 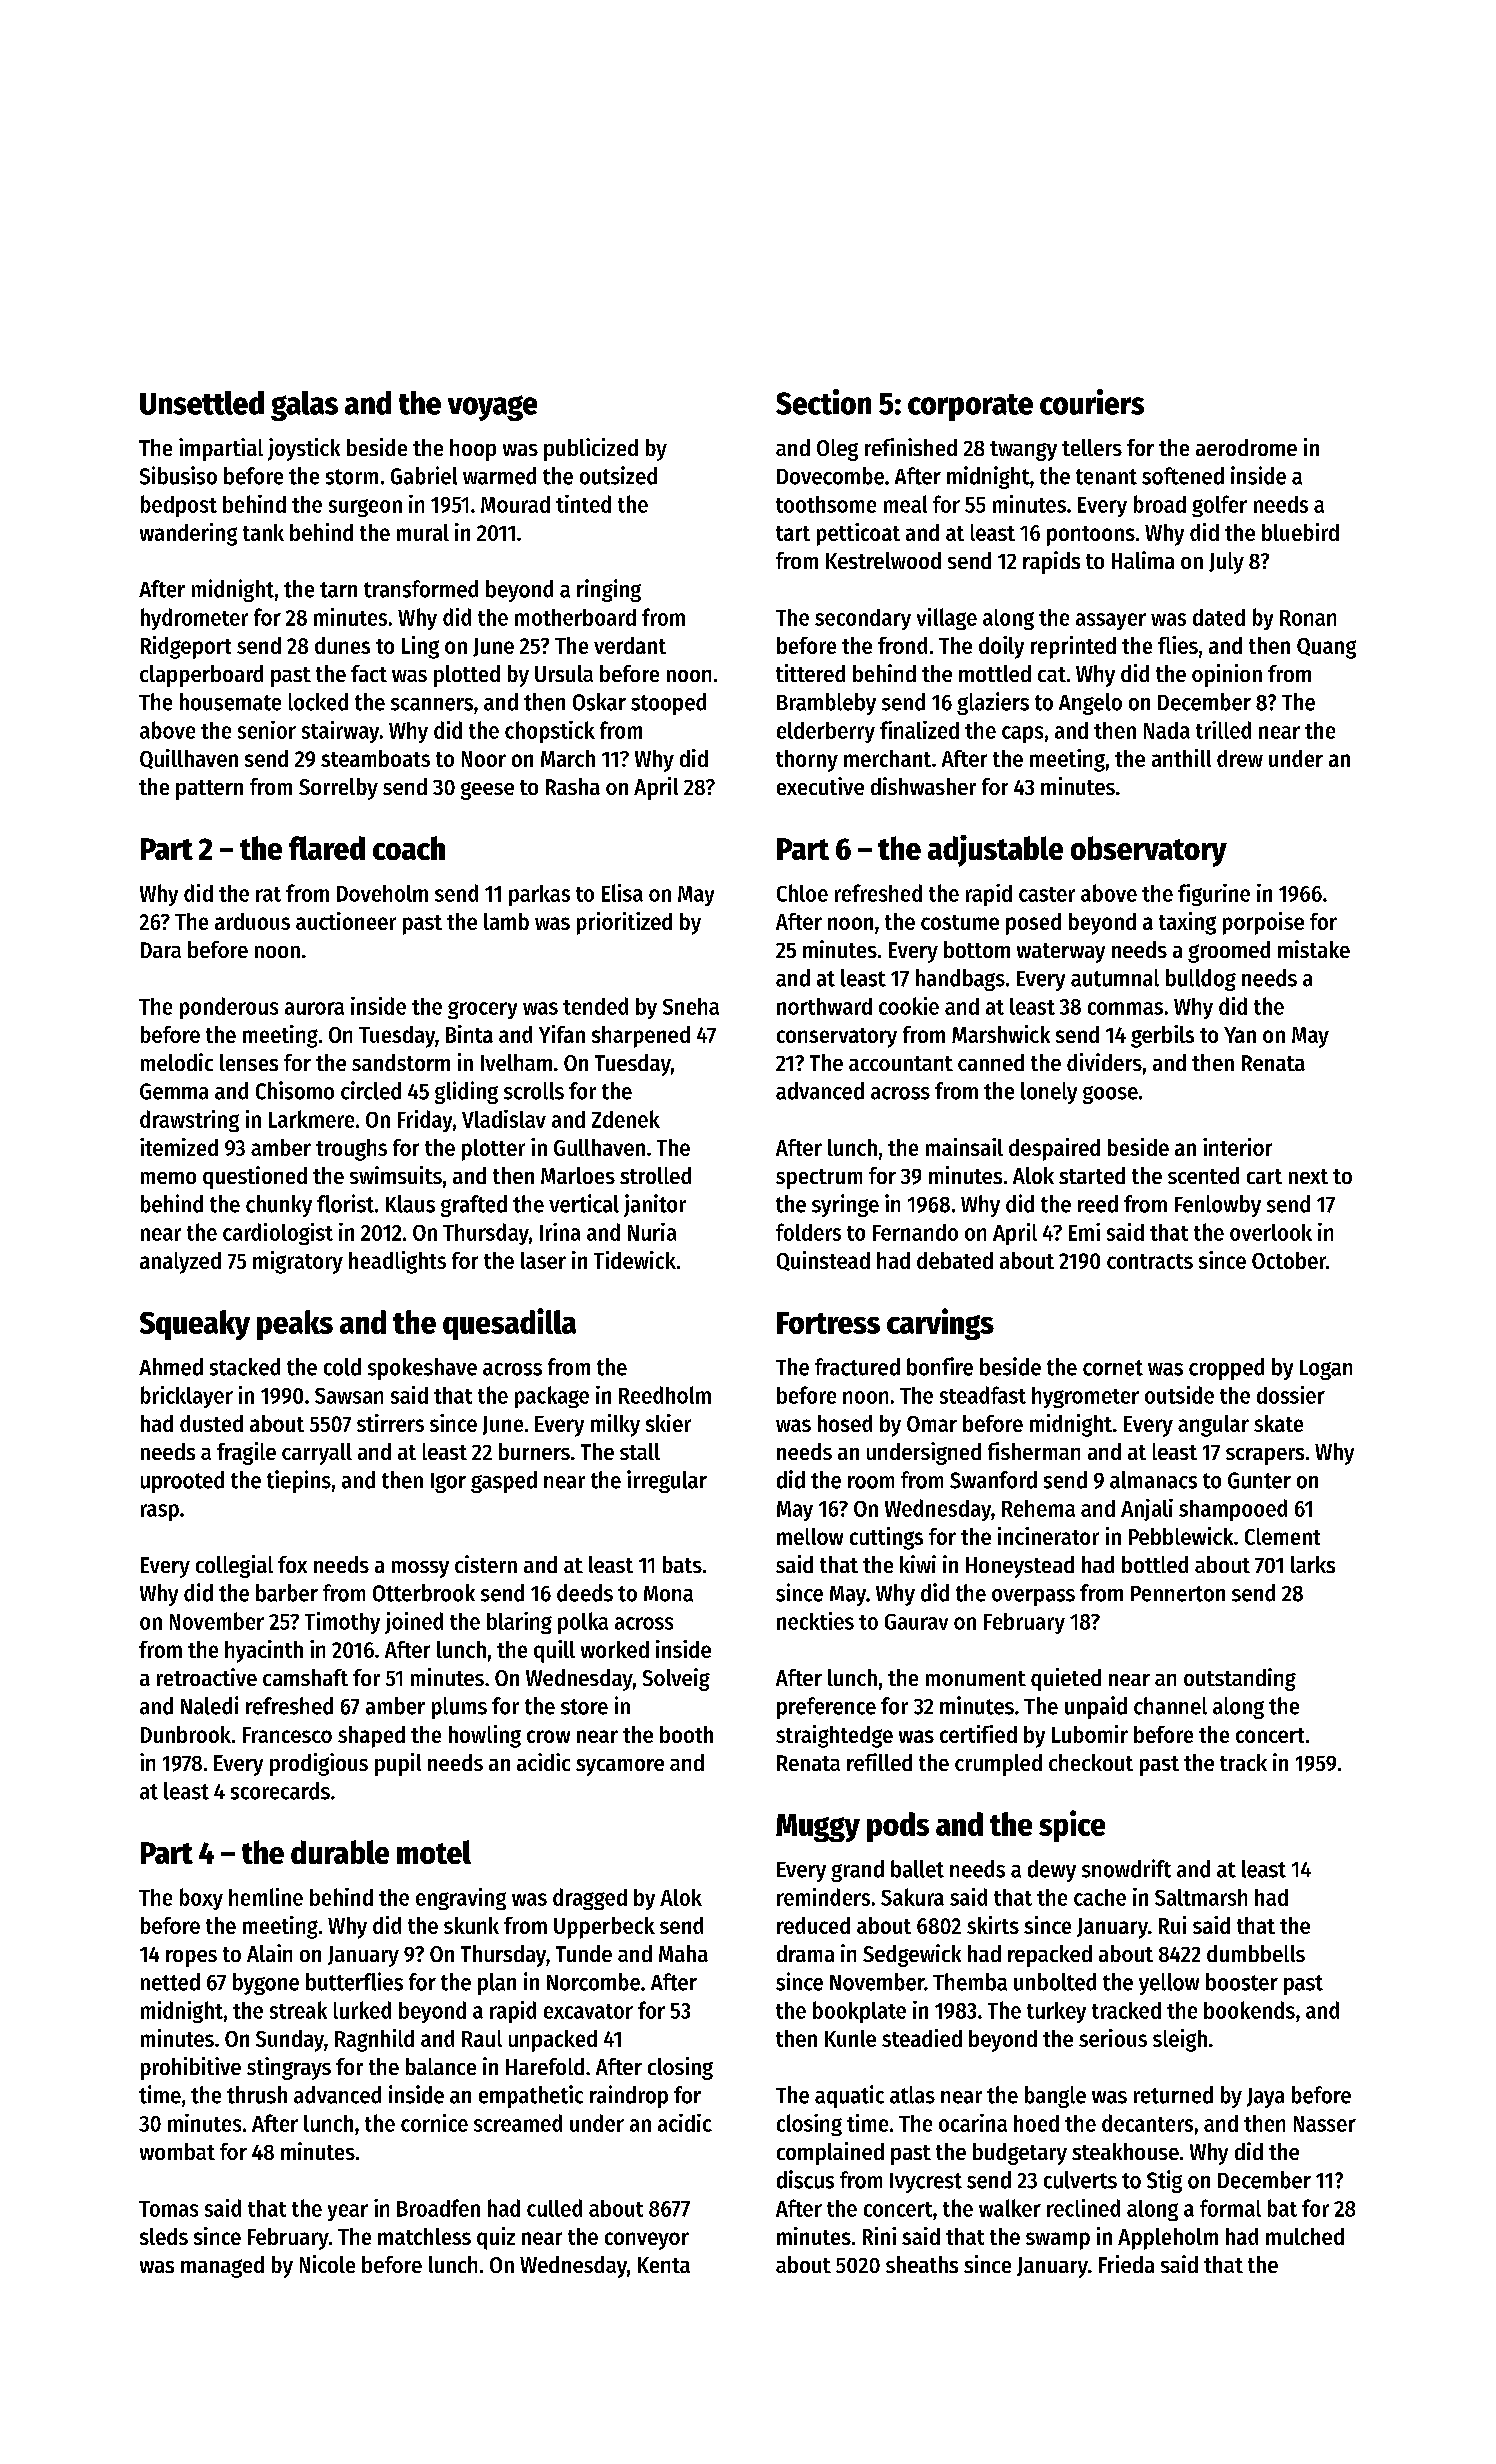 I want to click on ponderous, so click(x=229, y=1008).
